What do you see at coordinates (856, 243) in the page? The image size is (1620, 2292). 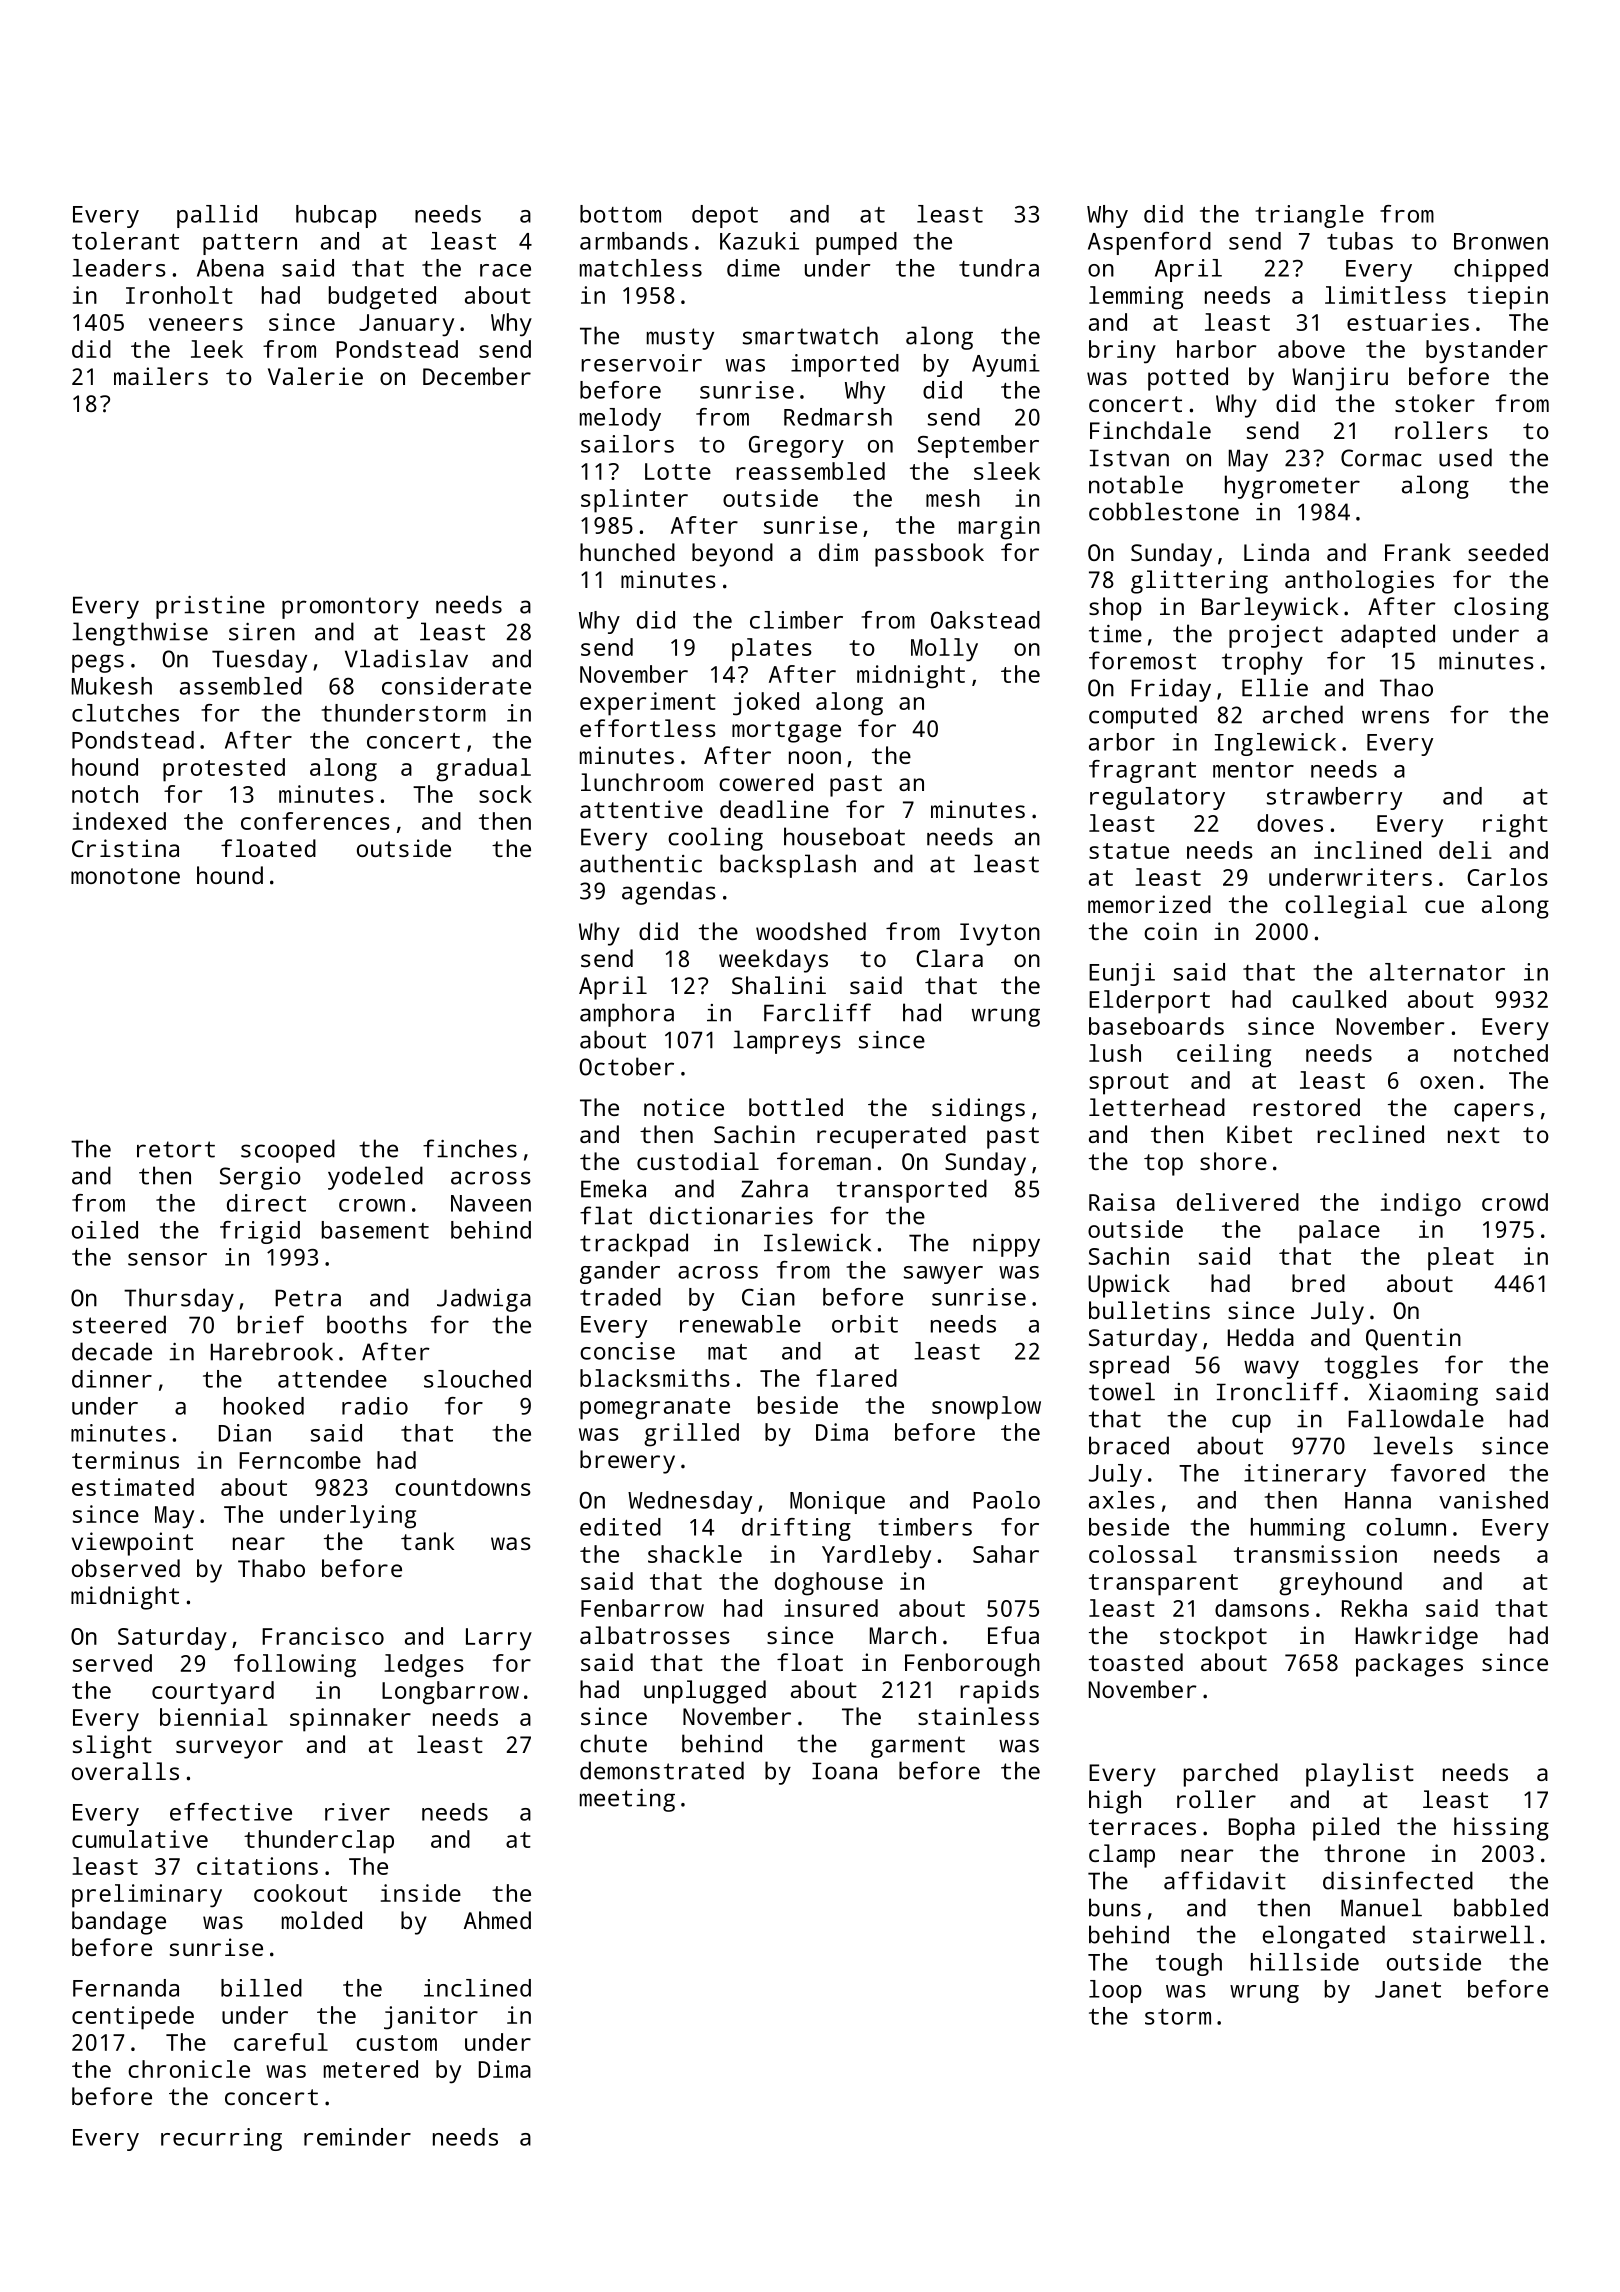 I see `pumped` at bounding box center [856, 243].
